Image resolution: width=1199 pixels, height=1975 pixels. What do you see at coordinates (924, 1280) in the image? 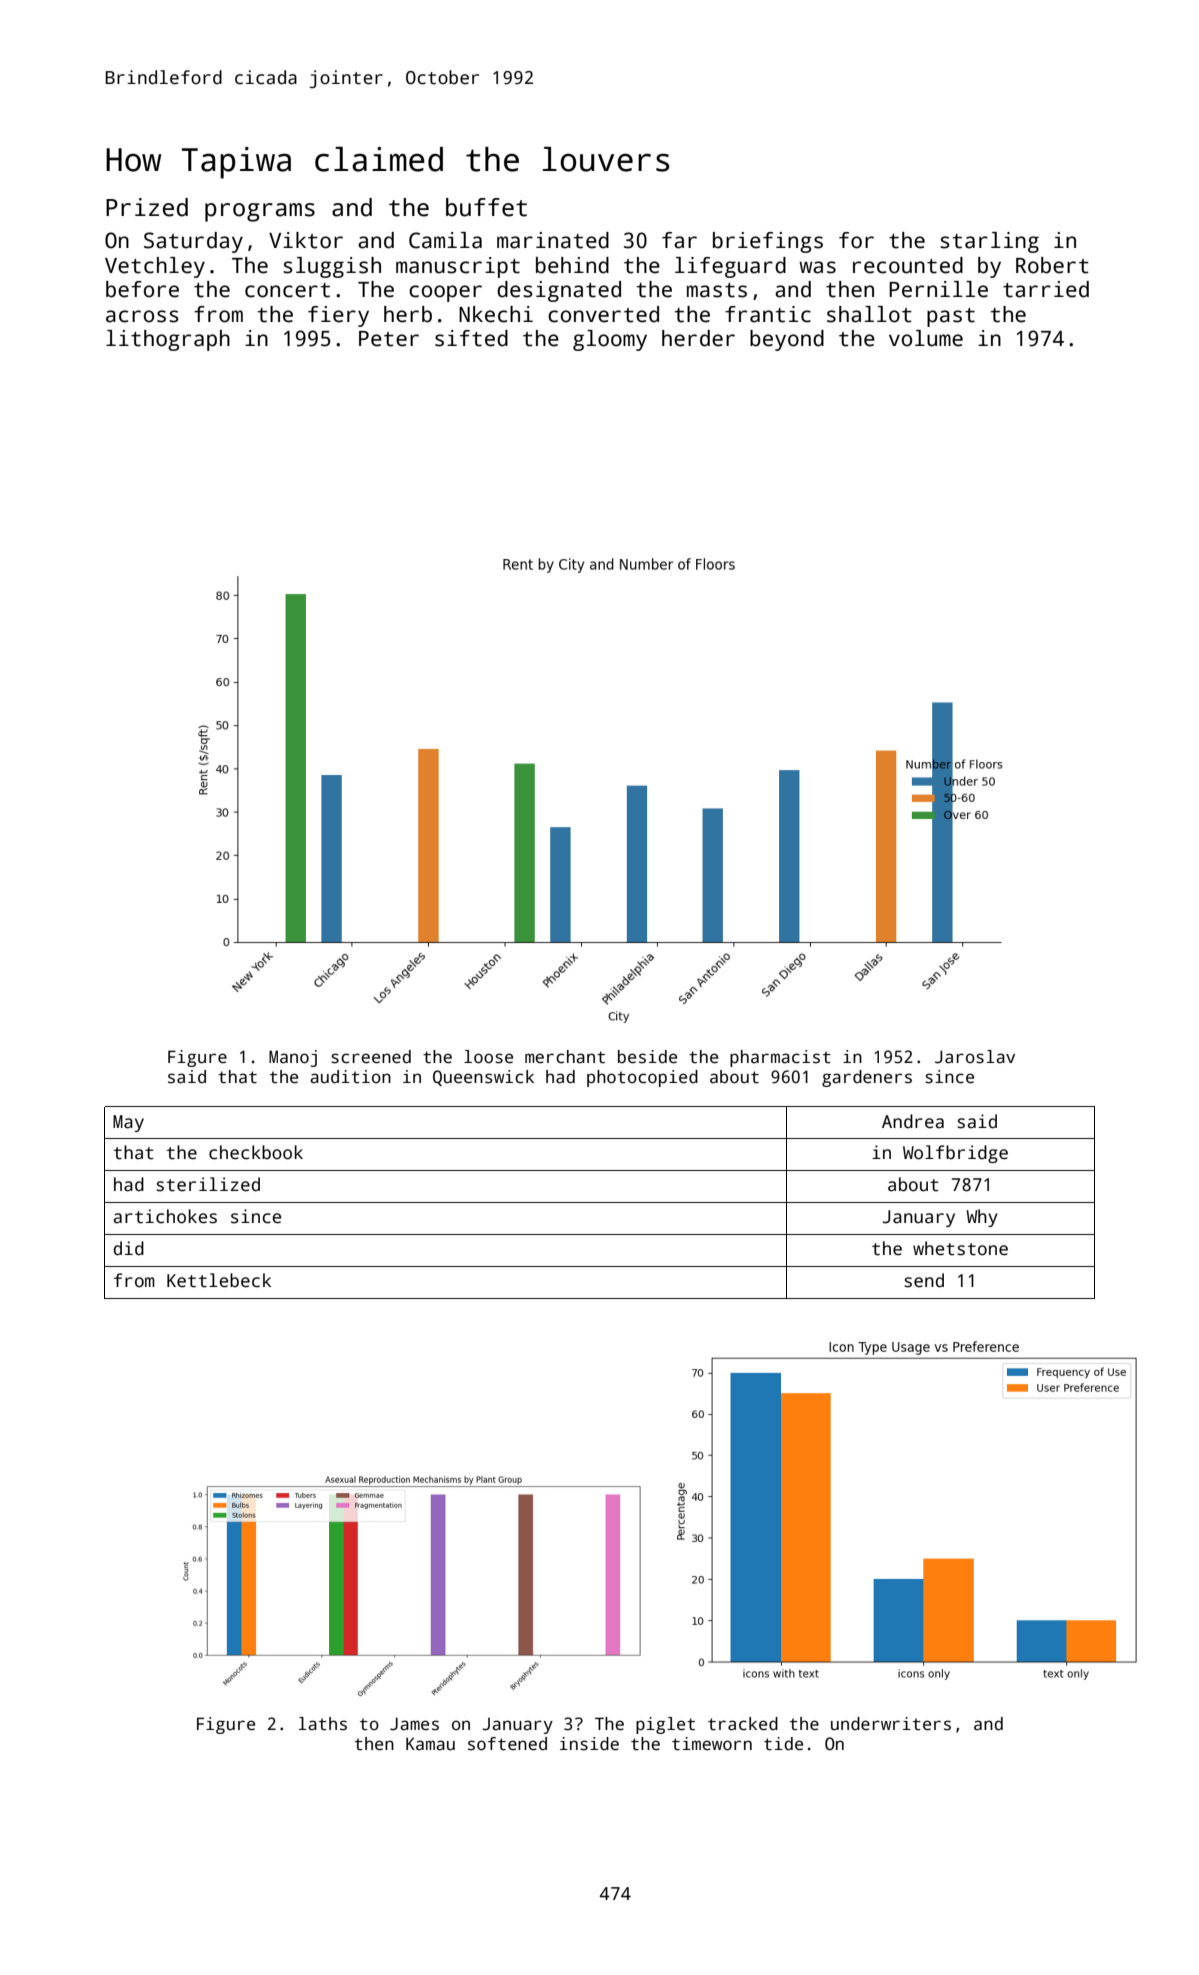
I see `send` at bounding box center [924, 1280].
